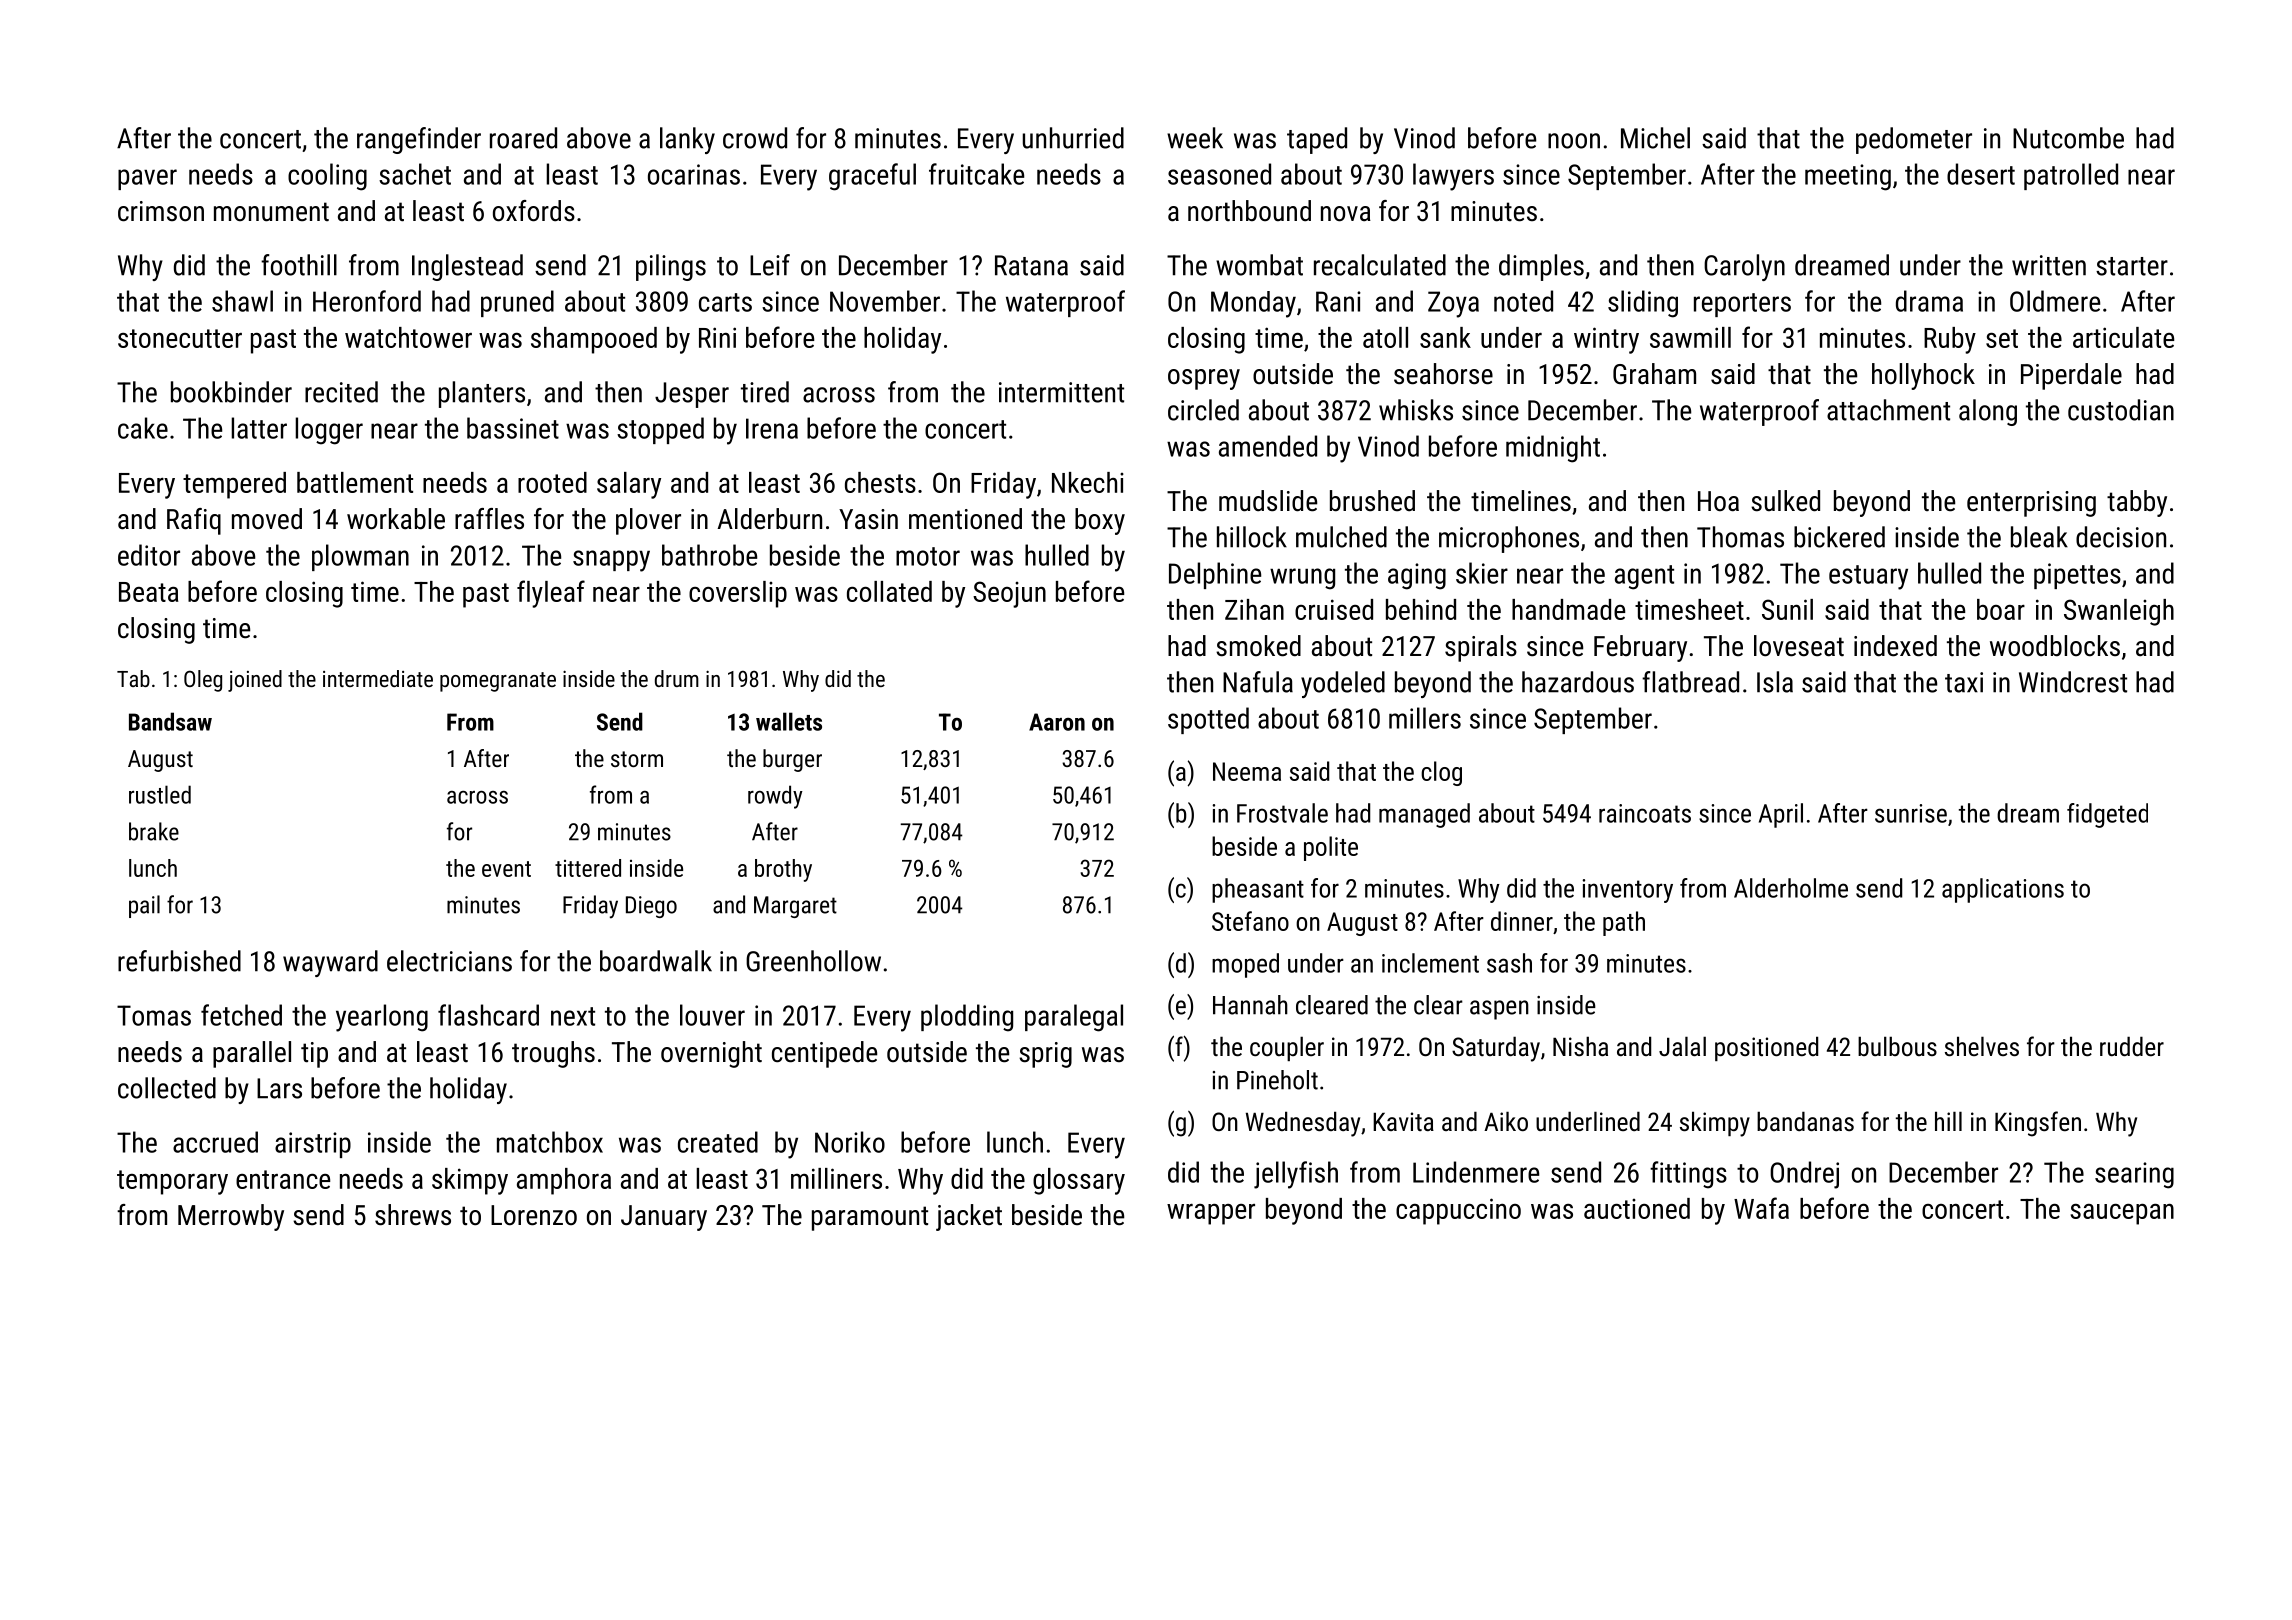 This page has width=2292, height=1620. Describe the element at coordinates (149, 592) in the page. I see `Beata` at that location.
